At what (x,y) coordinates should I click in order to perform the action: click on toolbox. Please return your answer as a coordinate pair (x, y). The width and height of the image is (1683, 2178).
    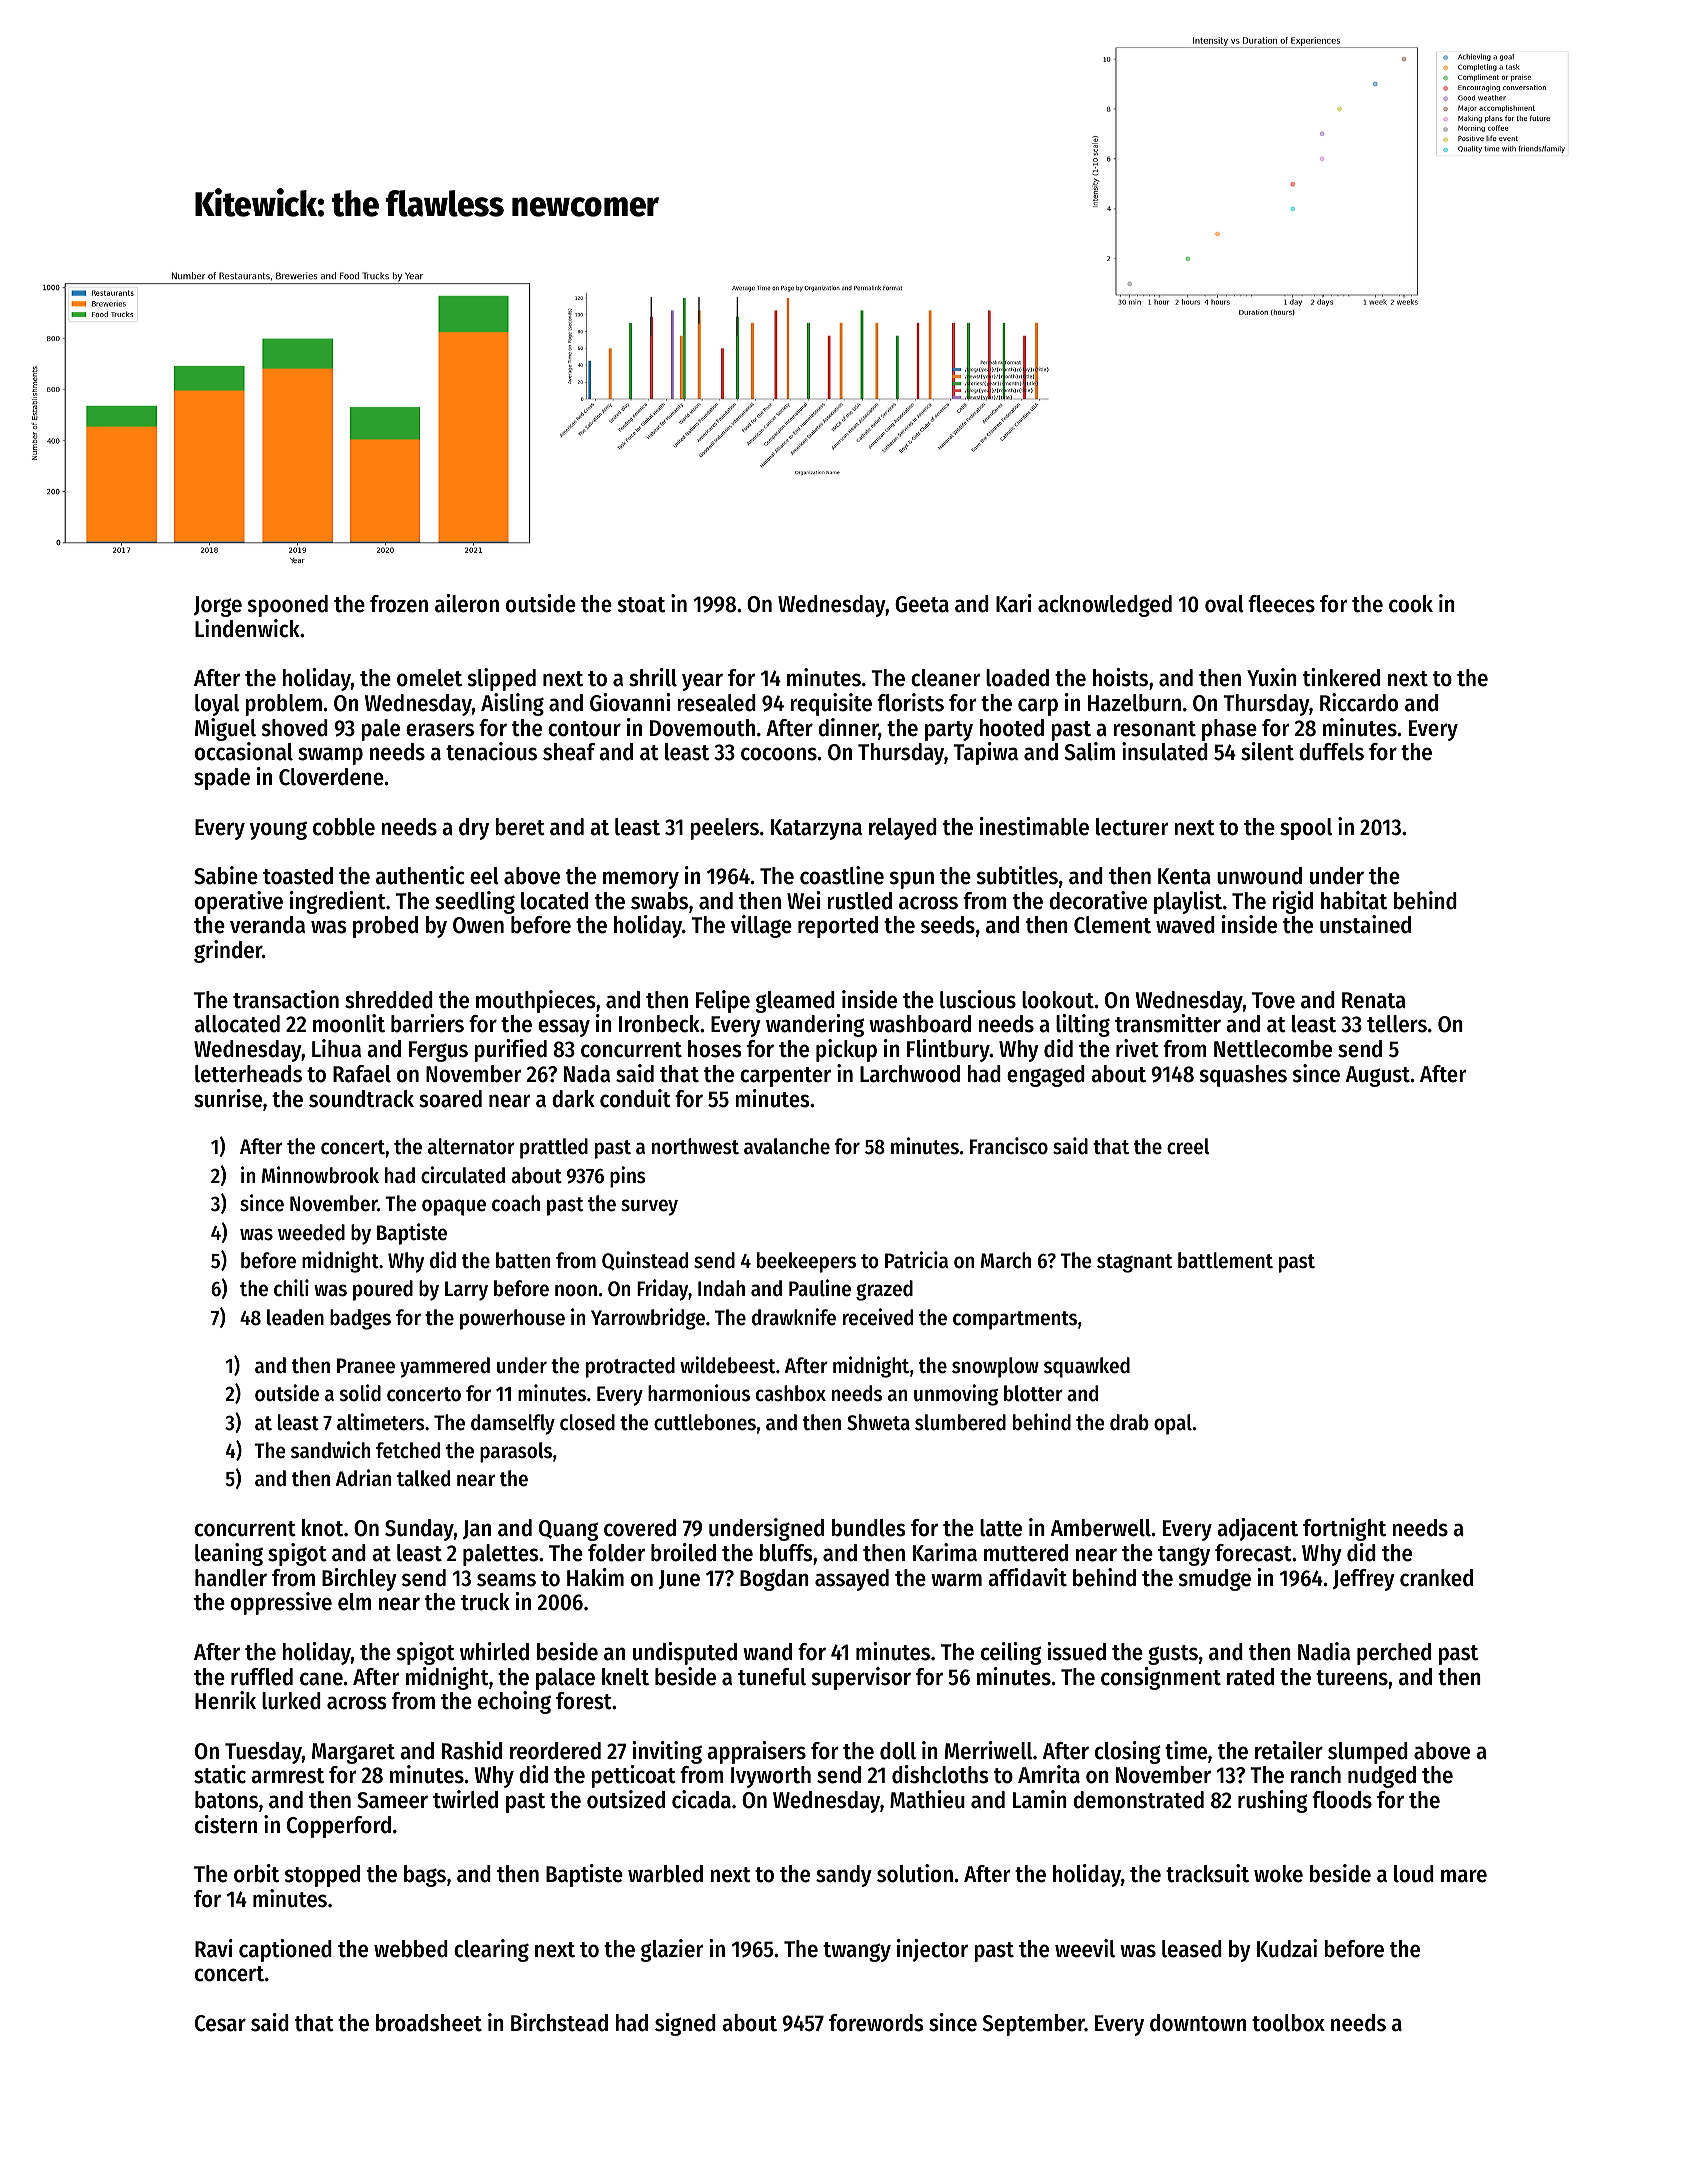
    Looking at the image, I should click on (1288, 2023).
